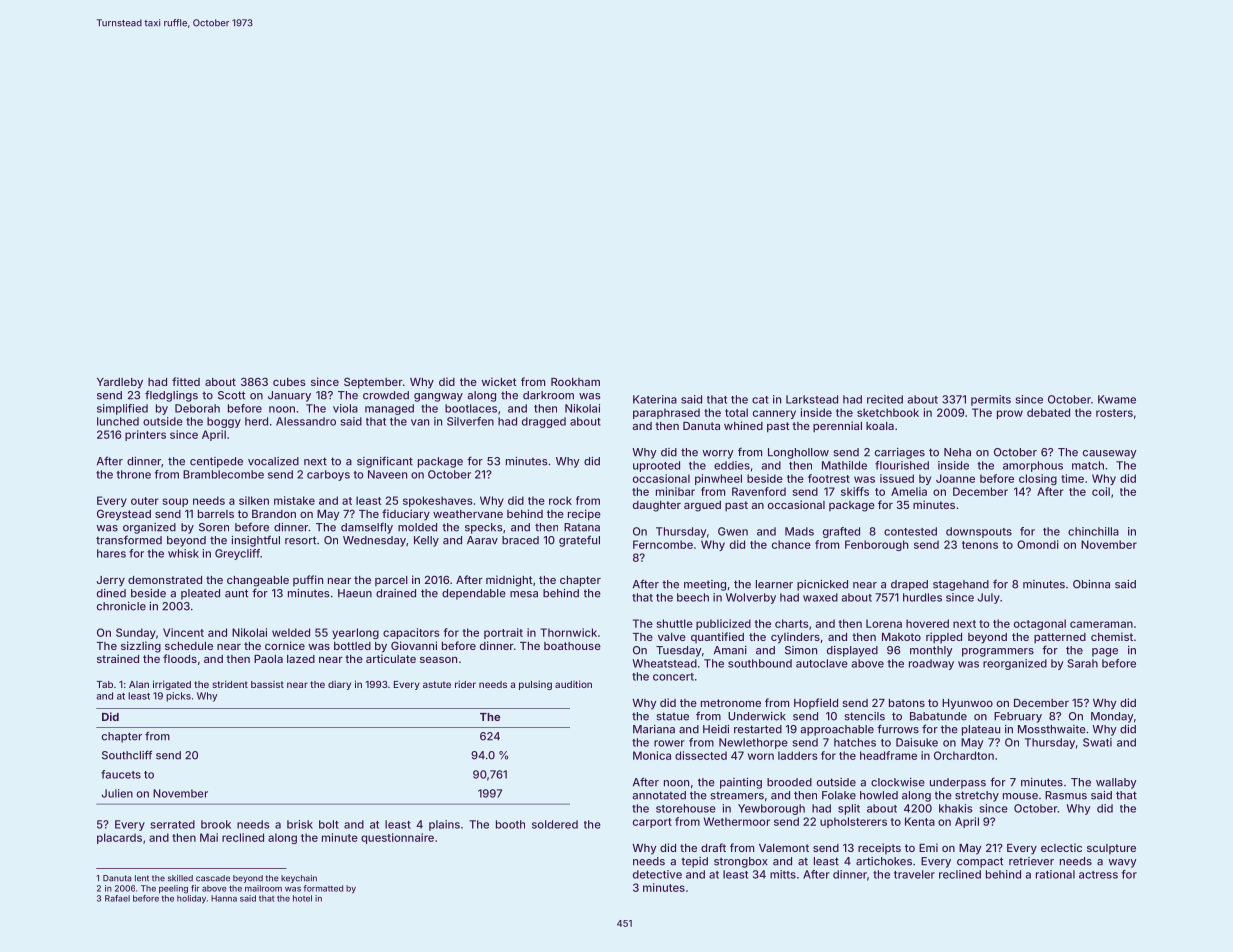  I want to click on dragged, so click(544, 422).
